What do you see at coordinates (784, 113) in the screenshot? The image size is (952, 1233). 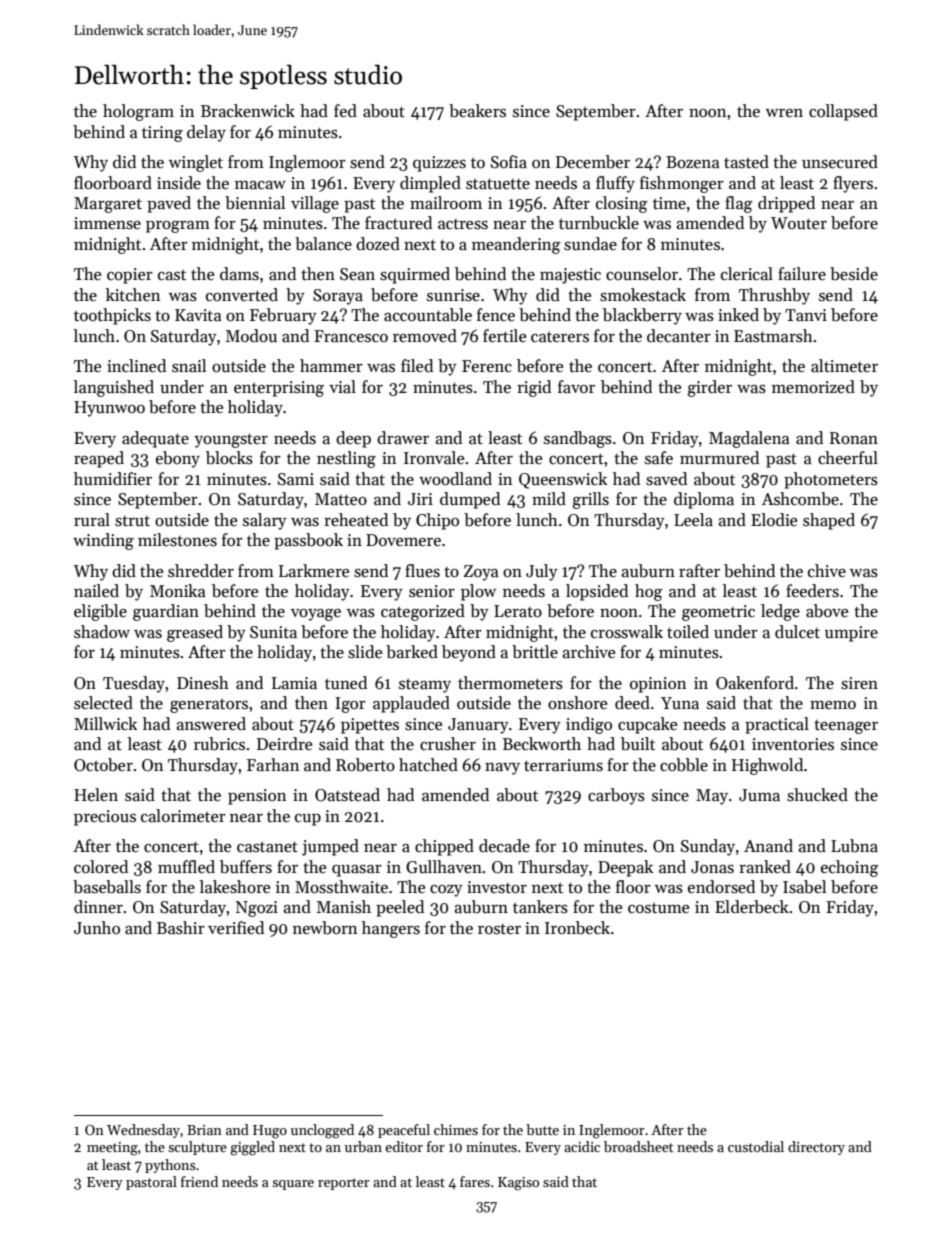 I see `wren` at bounding box center [784, 113].
